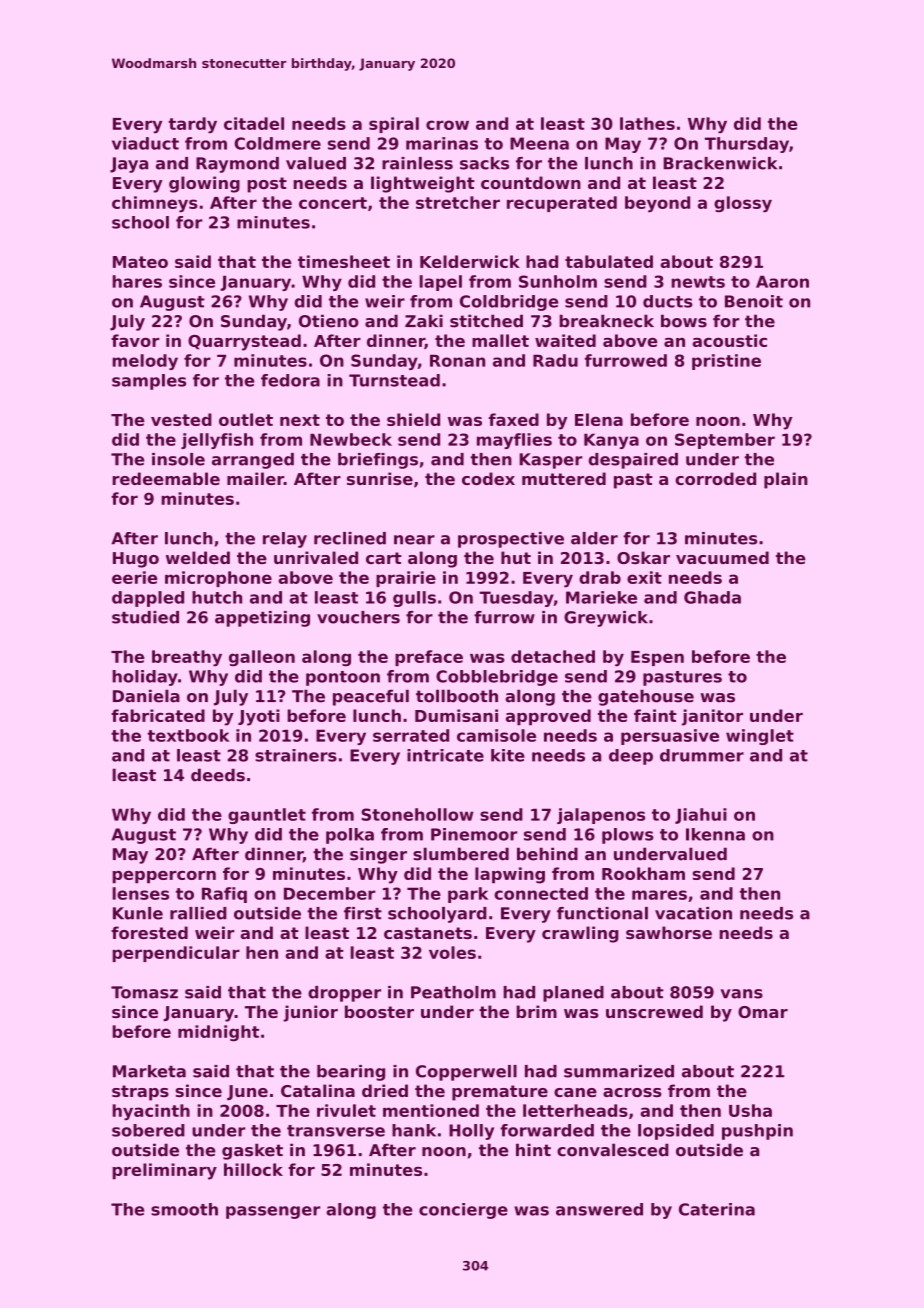  What do you see at coordinates (757, 1132) in the screenshot?
I see `pushpin` at bounding box center [757, 1132].
